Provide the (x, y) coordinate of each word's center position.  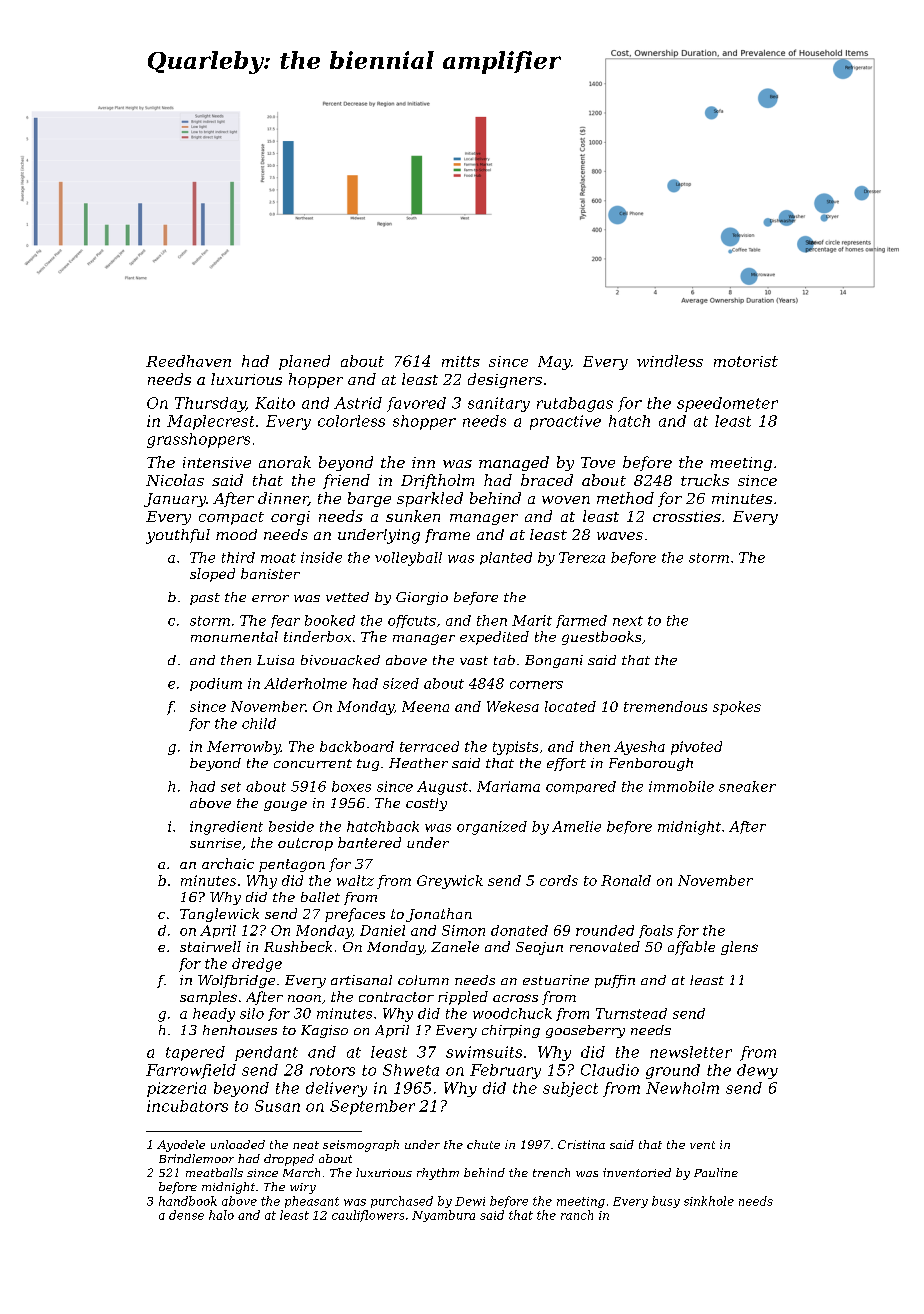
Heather (418, 763)
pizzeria (176, 1089)
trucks (705, 480)
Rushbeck (298, 946)
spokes (737, 708)
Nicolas (175, 480)
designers (505, 380)
